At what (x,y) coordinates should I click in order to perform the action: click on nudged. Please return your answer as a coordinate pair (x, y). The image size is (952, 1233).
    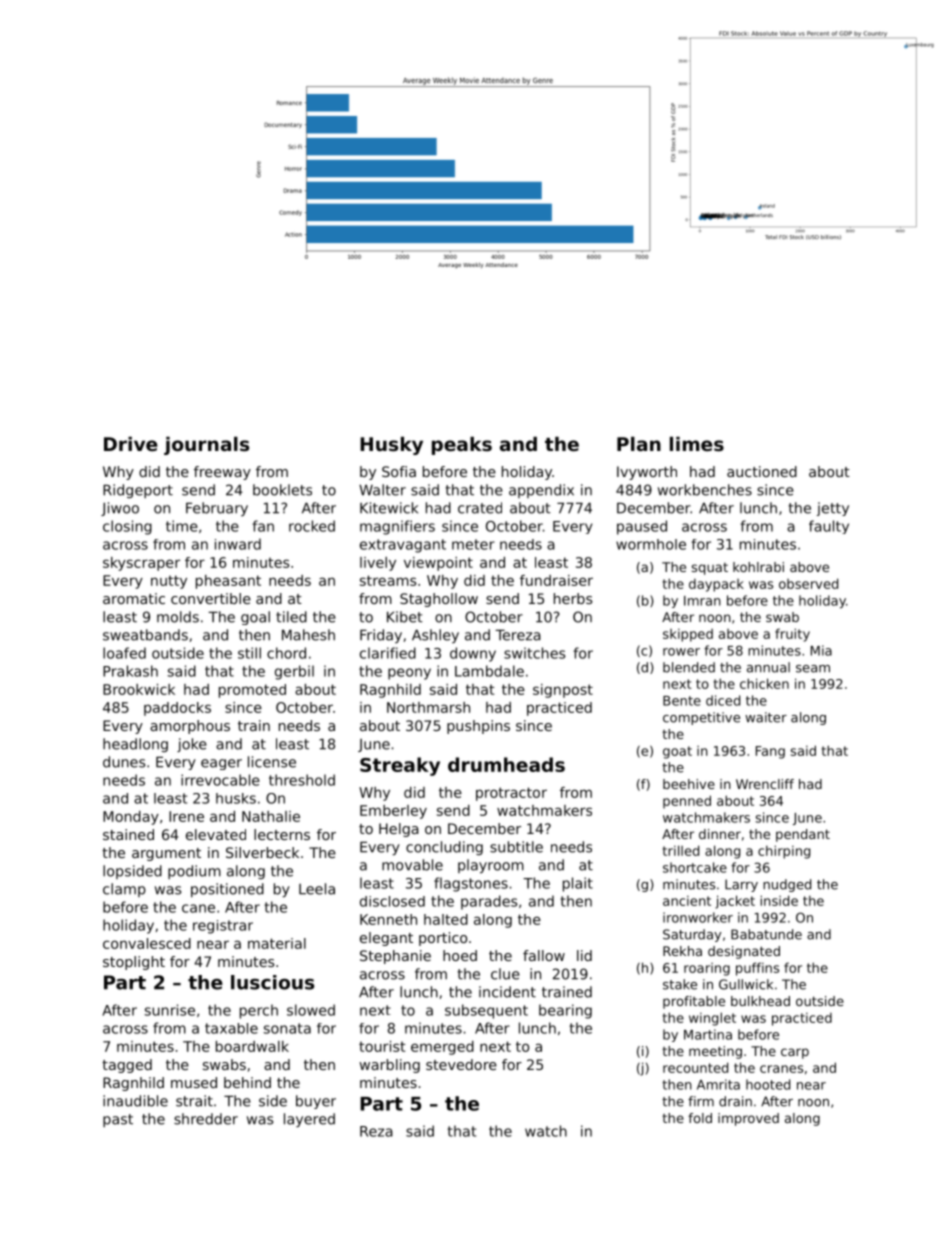
    Looking at the image, I should click on (787, 885).
